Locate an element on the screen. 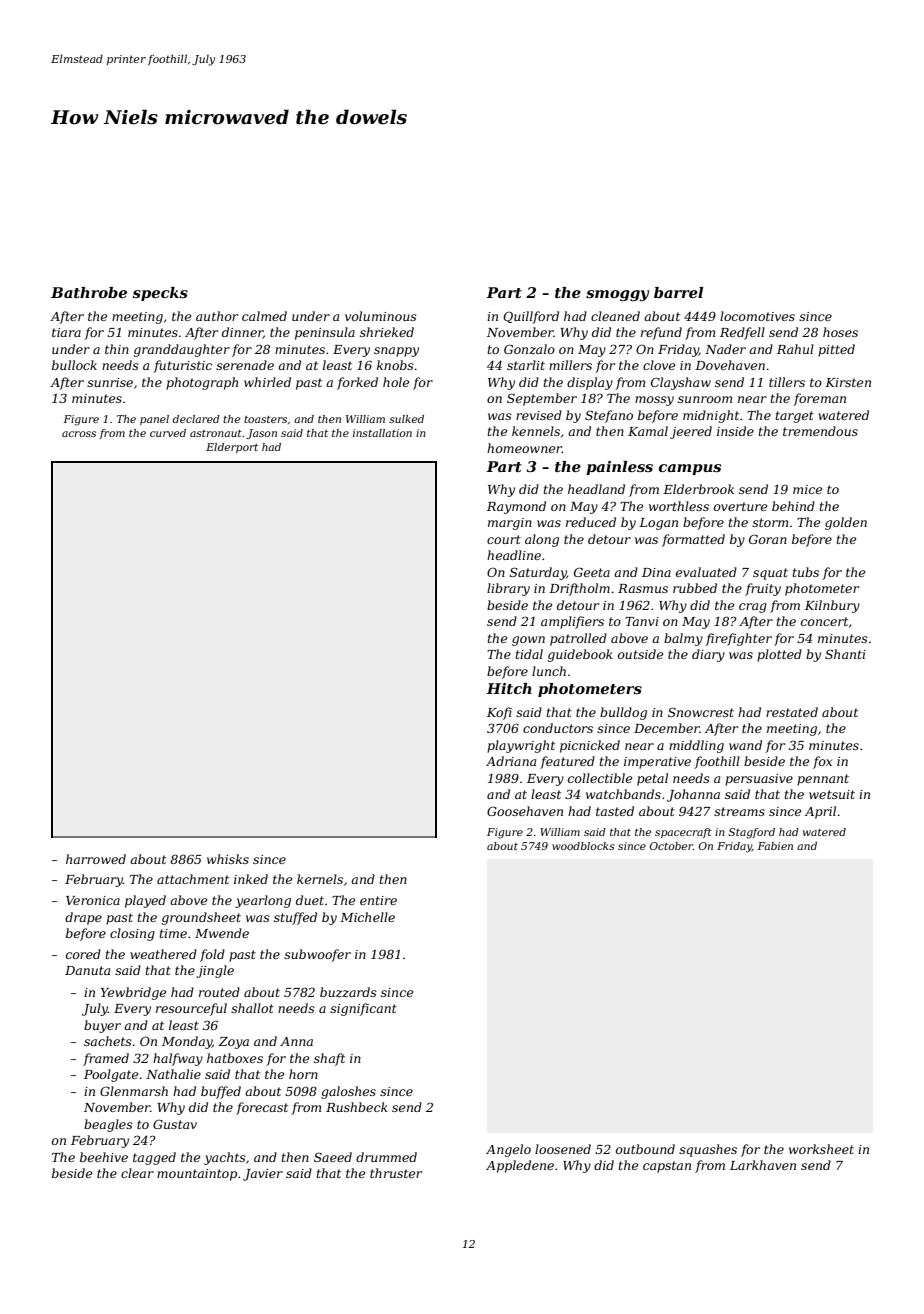 The width and height of the screenshot is (924, 1314). along is located at coordinates (542, 540).
